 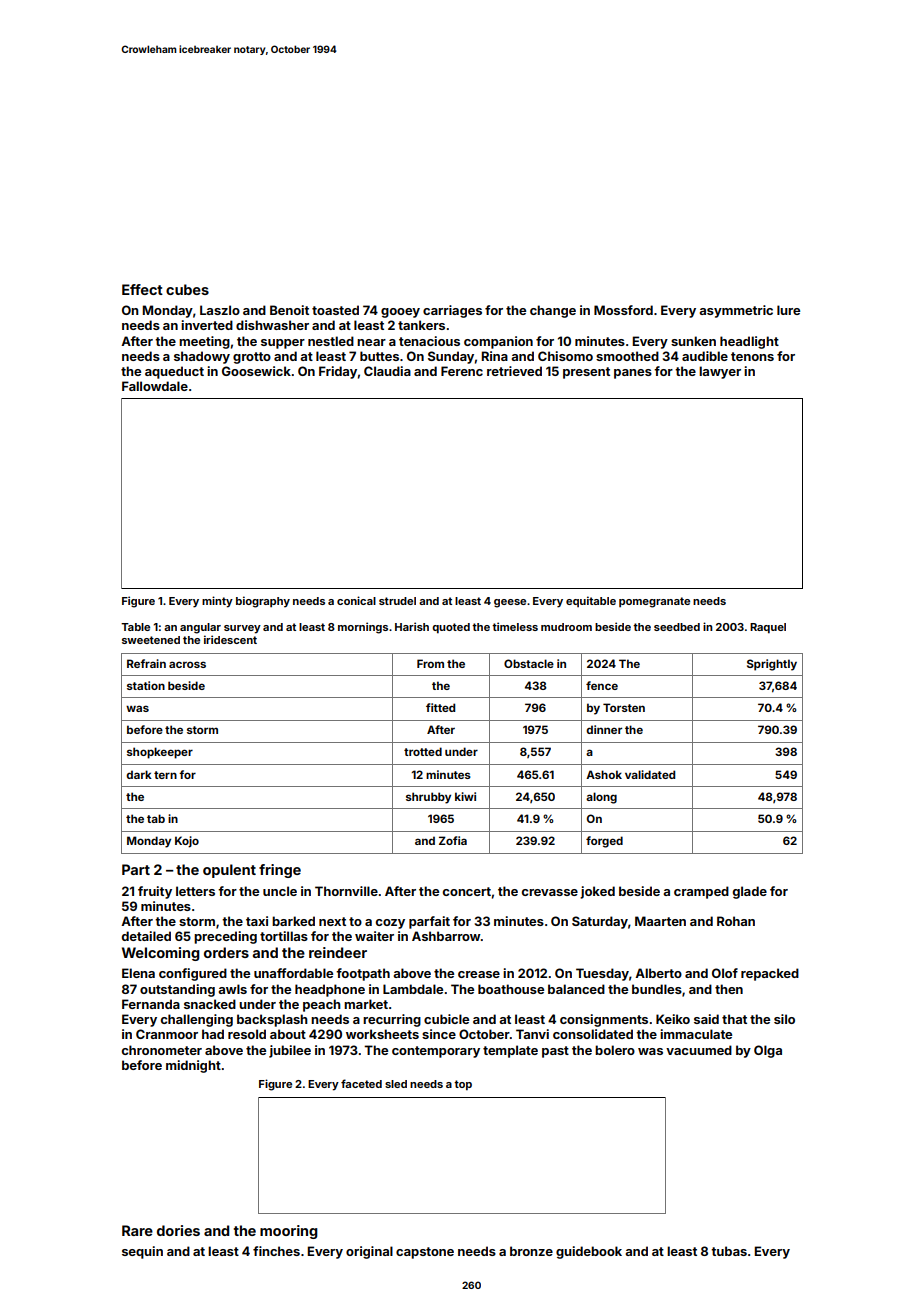 I want to click on fence, so click(x=602, y=685).
